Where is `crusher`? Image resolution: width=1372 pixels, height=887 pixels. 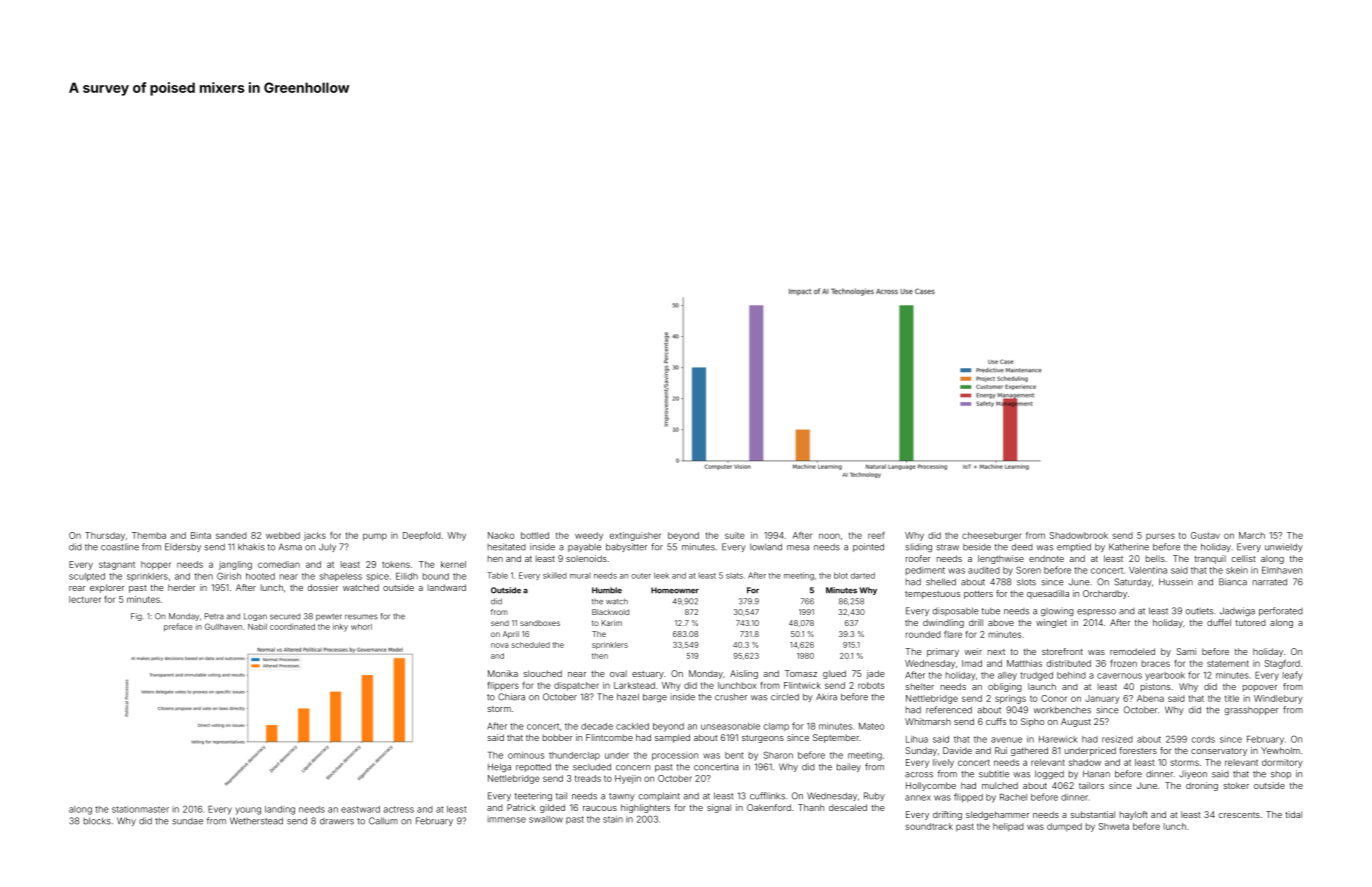 crusher is located at coordinates (731, 697).
